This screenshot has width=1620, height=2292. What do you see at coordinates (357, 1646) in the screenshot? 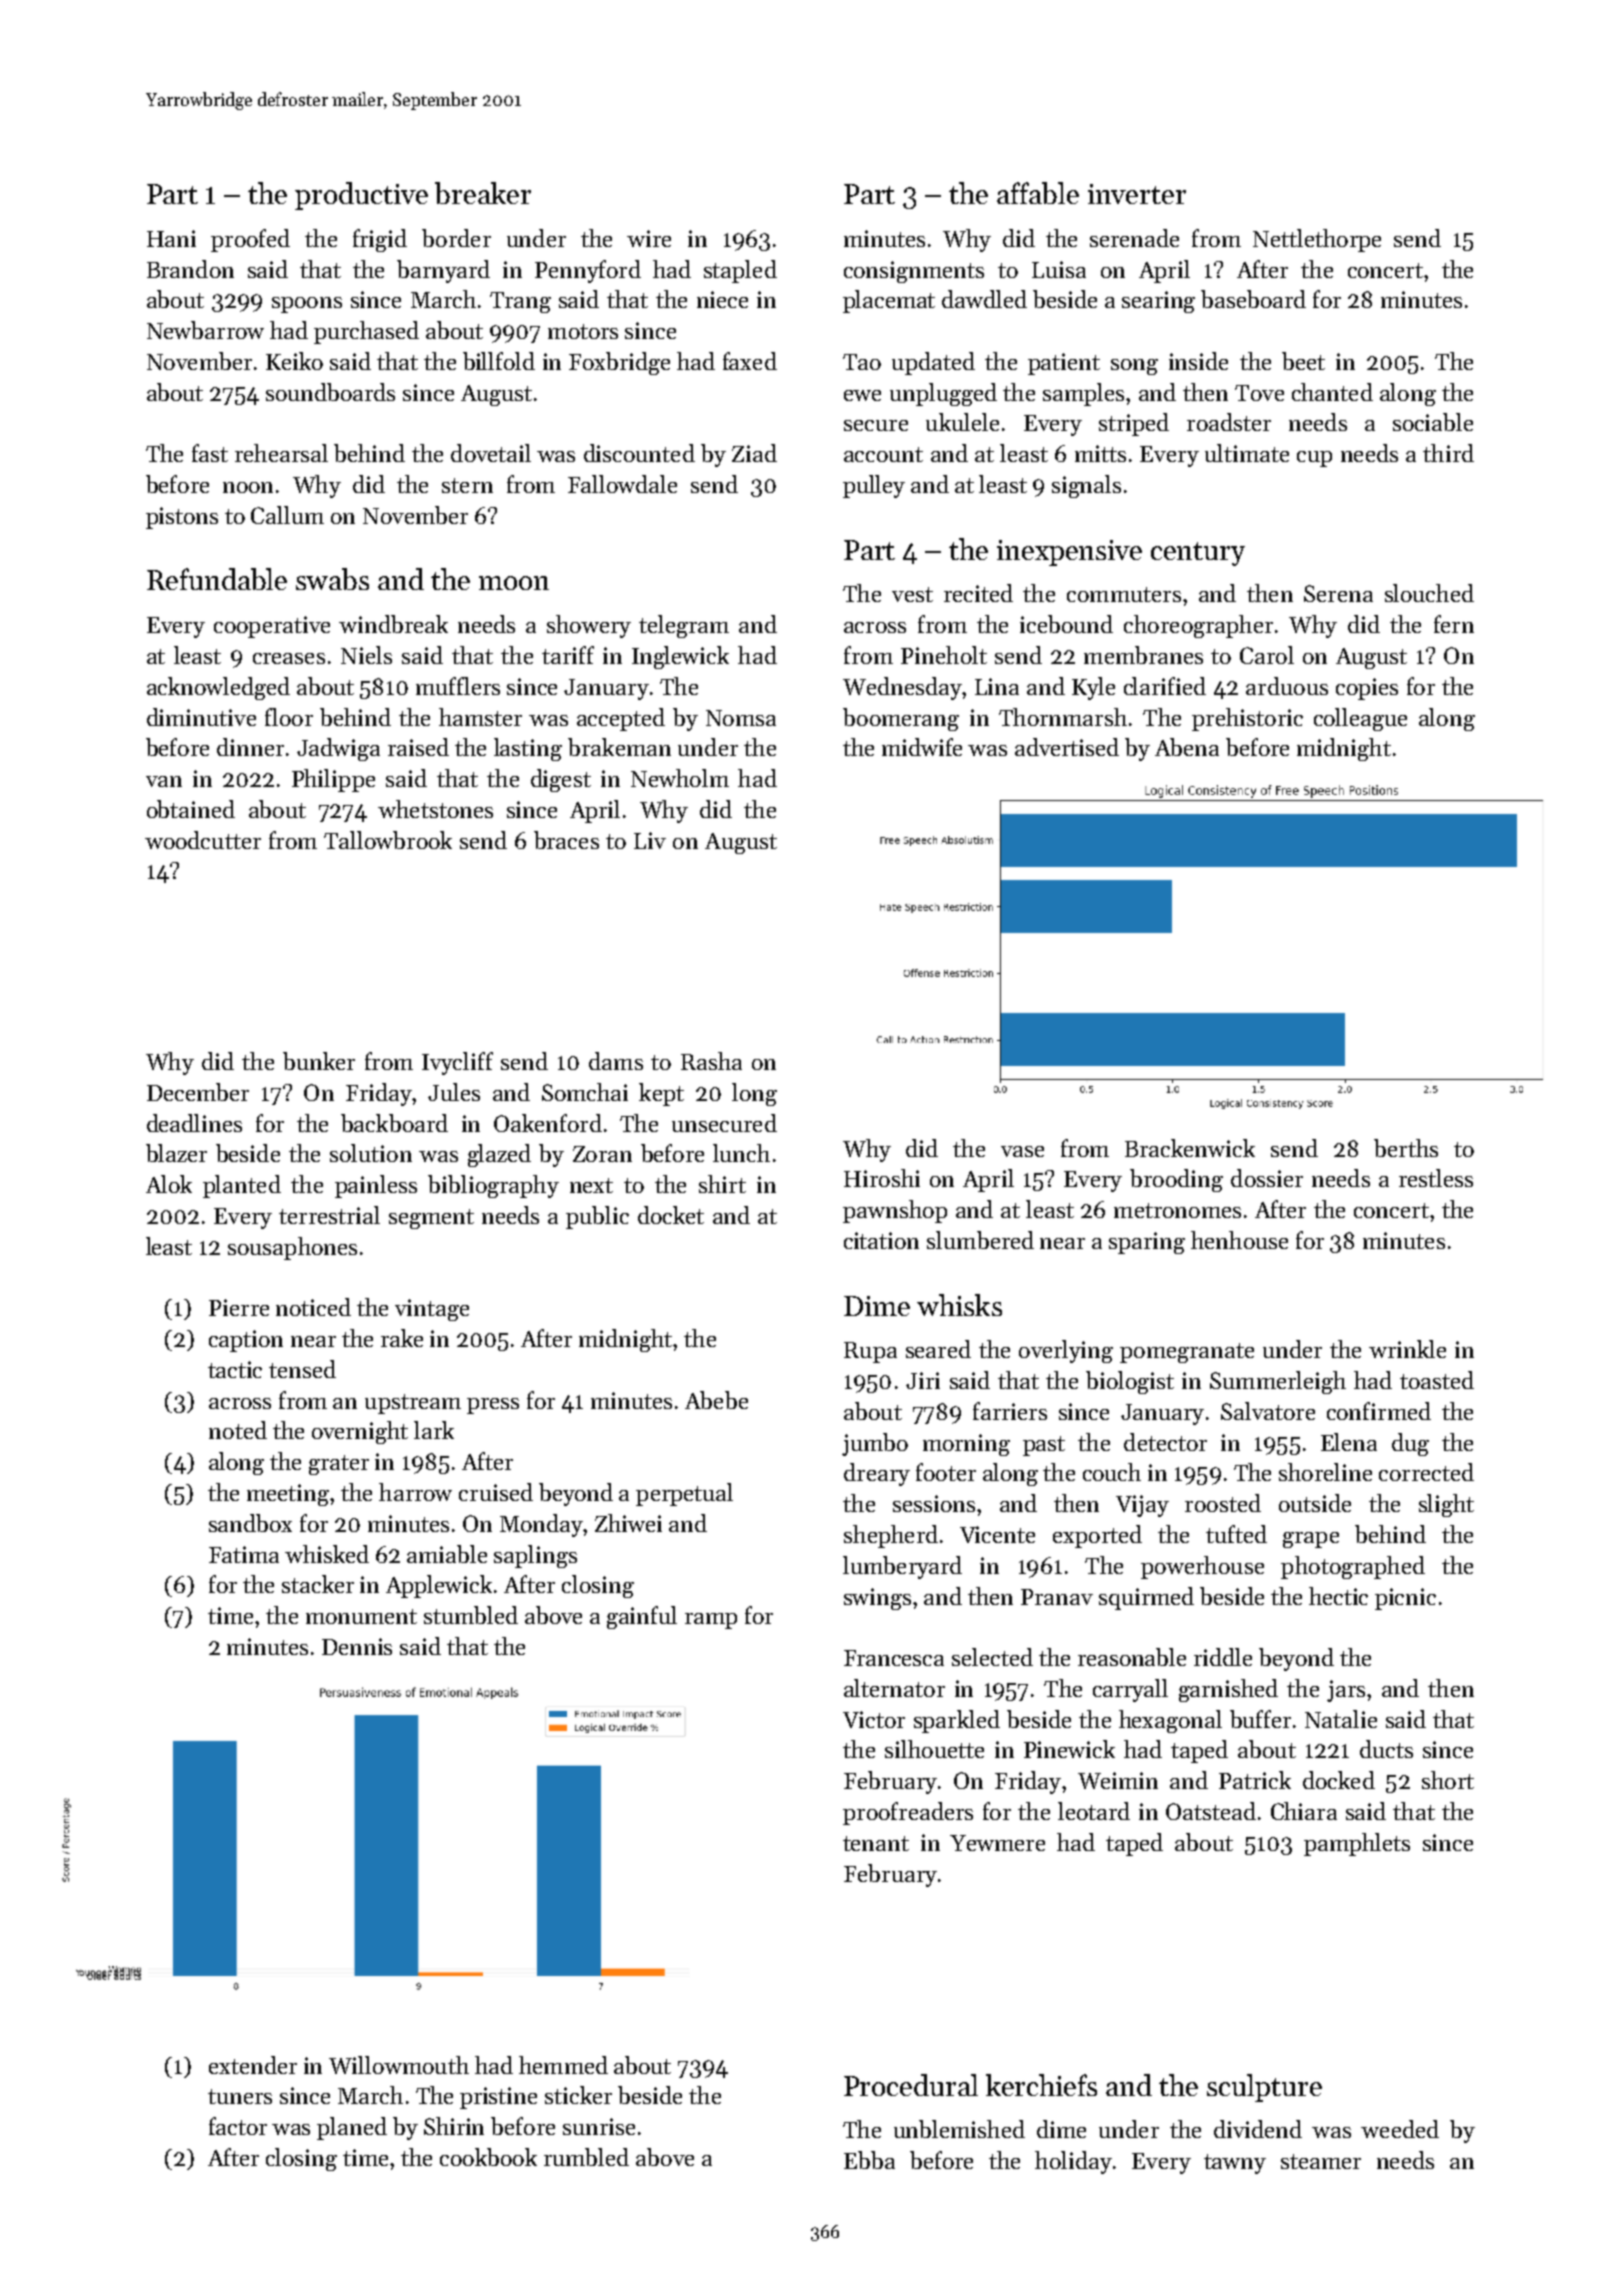
I see `Dennis` at bounding box center [357, 1646].
